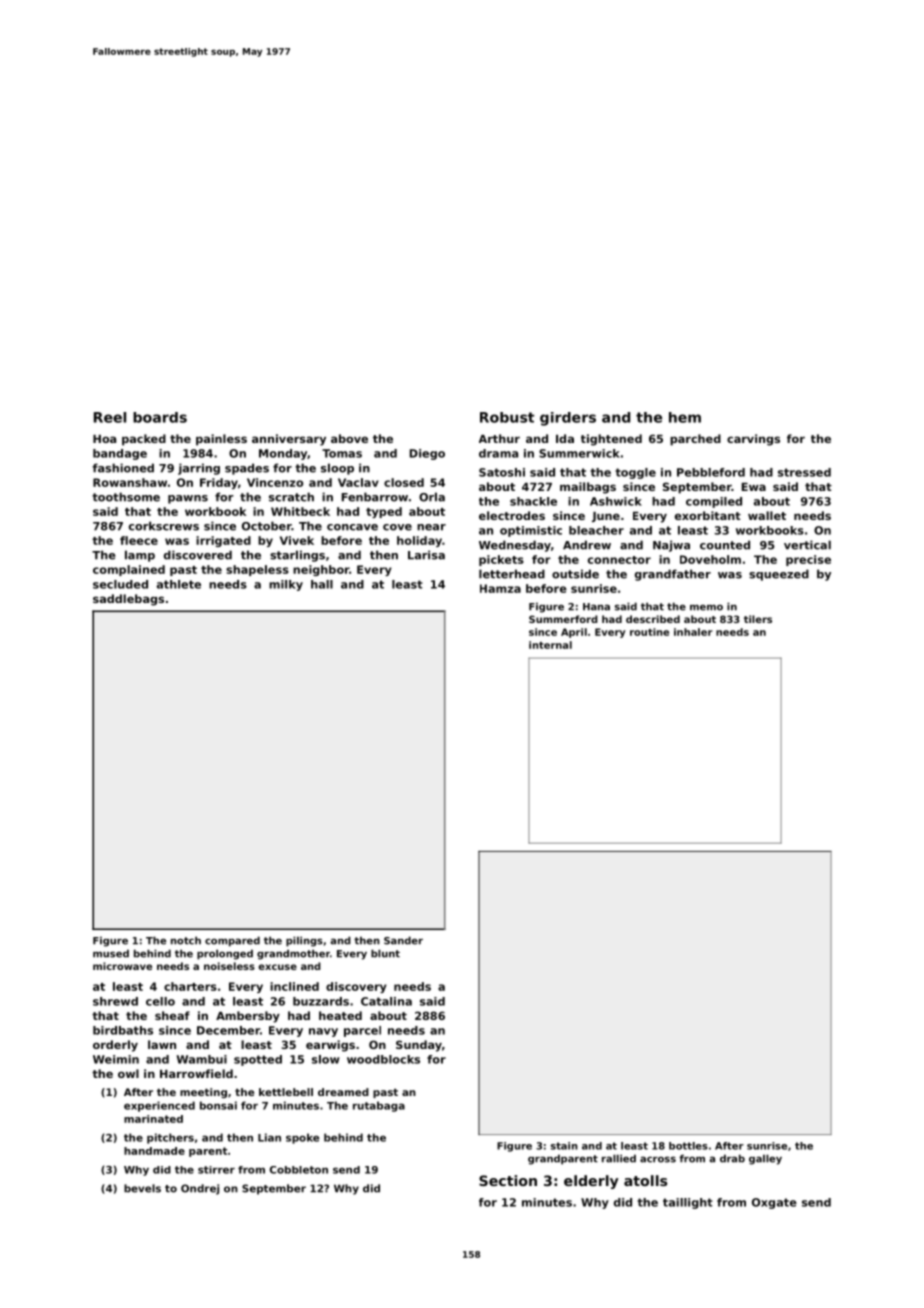 Image resolution: width=924 pixels, height=1308 pixels. What do you see at coordinates (508, 1180) in the page?
I see `Section` at bounding box center [508, 1180].
